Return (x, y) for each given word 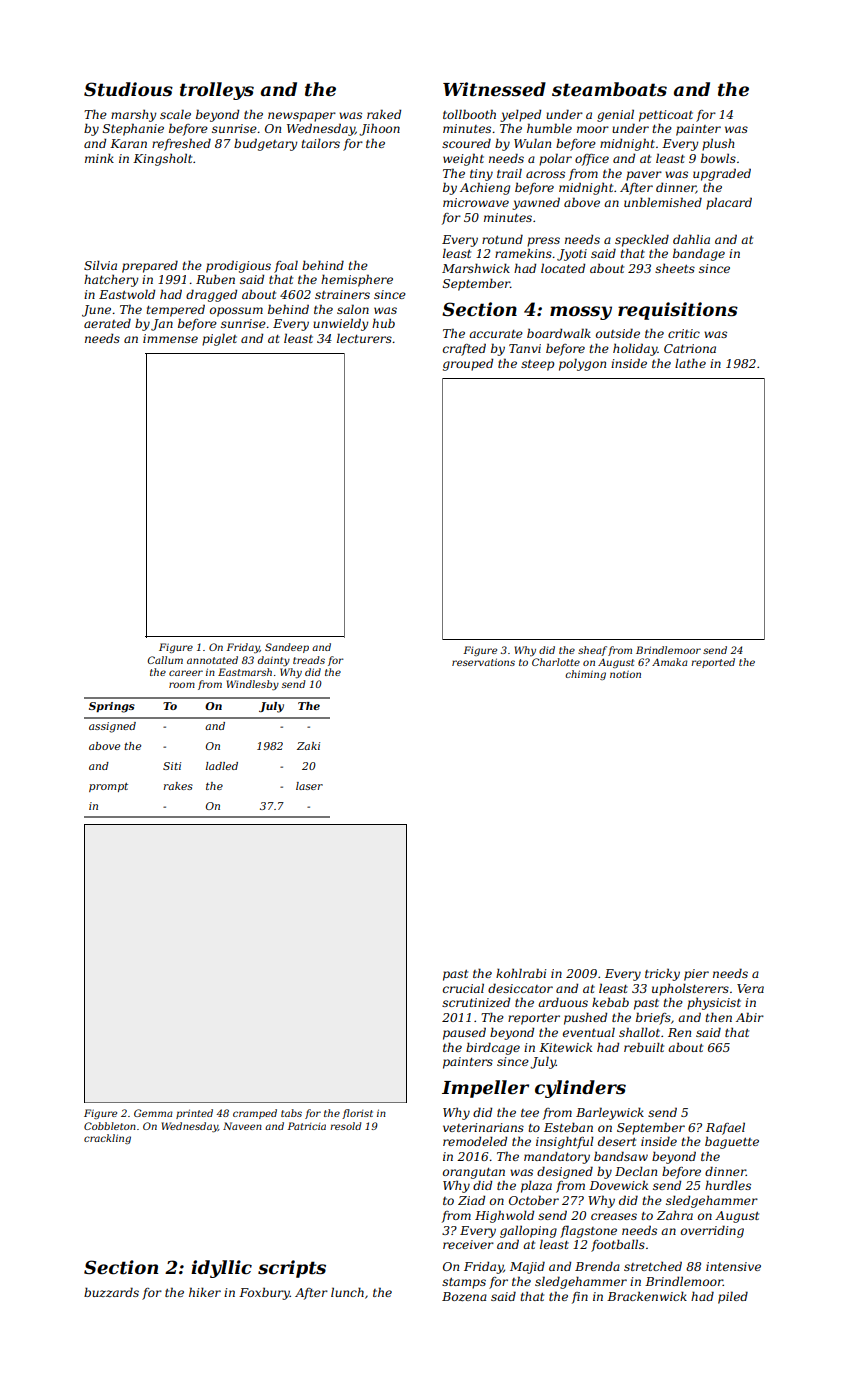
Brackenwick (647, 1296)
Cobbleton (110, 1126)
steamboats (609, 89)
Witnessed (494, 89)
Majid (527, 1267)
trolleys (217, 91)
